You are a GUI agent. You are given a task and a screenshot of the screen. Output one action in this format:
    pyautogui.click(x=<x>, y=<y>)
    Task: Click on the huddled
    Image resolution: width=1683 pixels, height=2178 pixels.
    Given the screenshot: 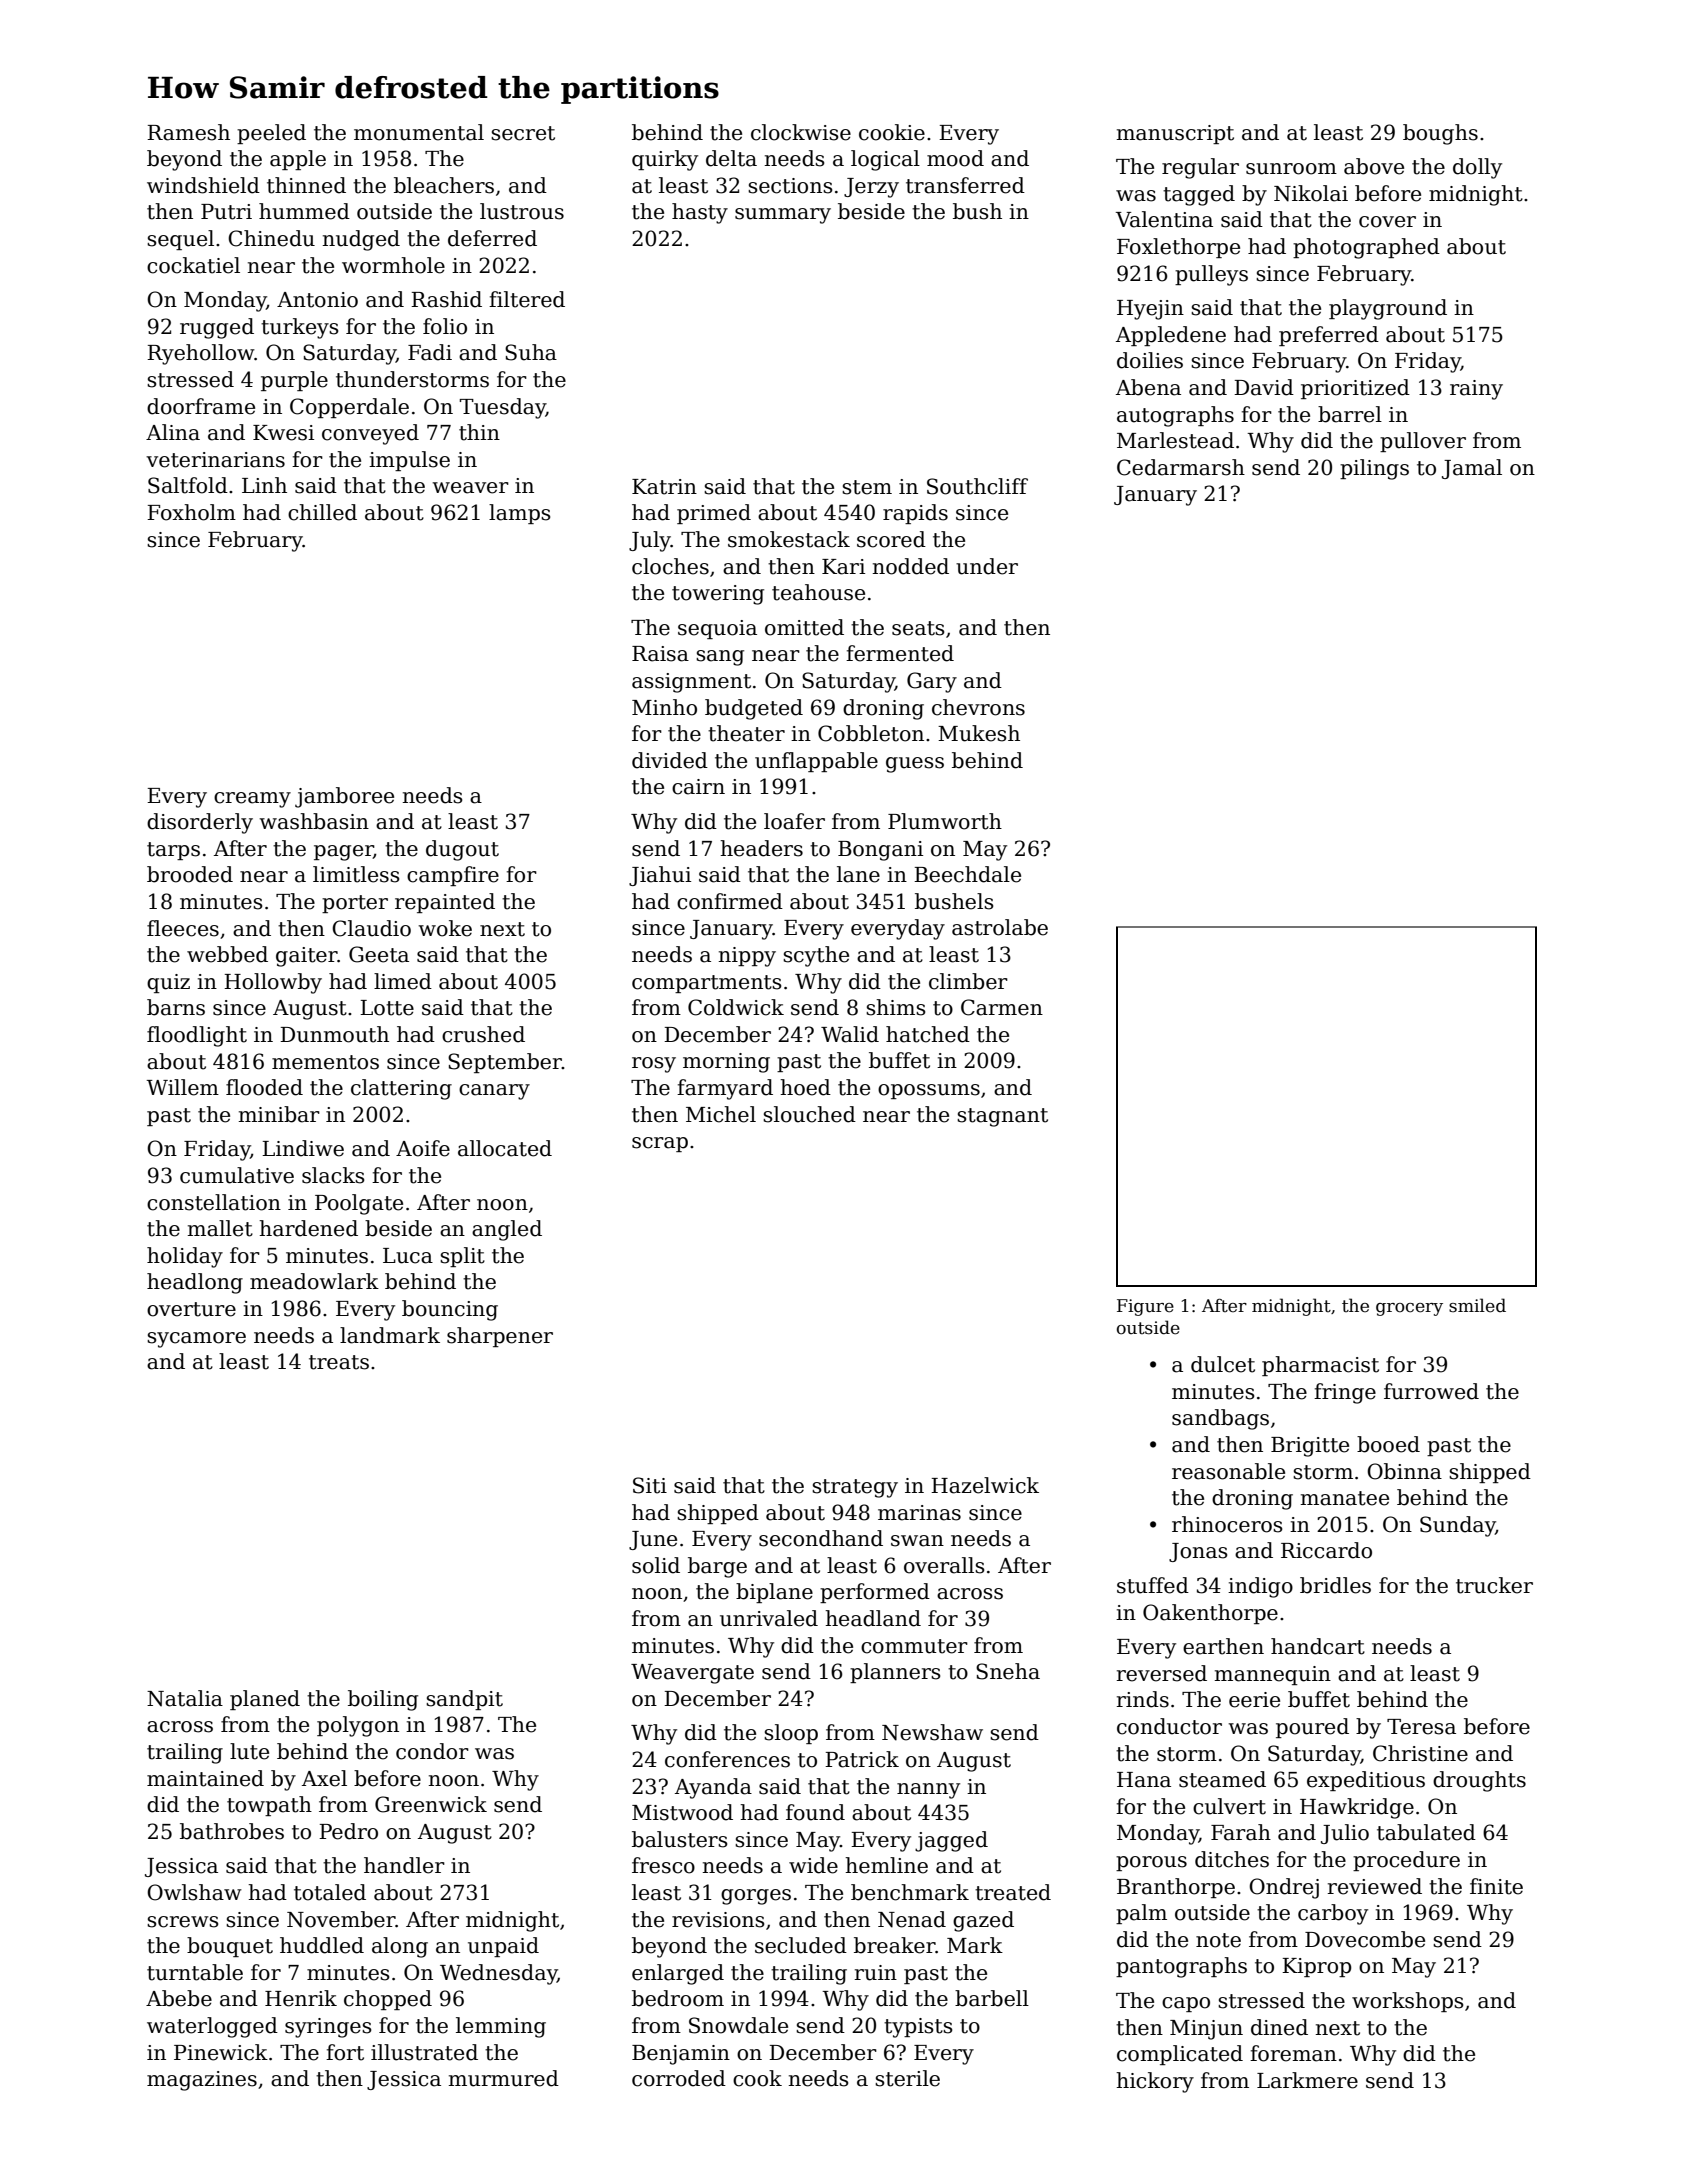 What is the action you would take?
    pyautogui.click(x=322, y=1945)
